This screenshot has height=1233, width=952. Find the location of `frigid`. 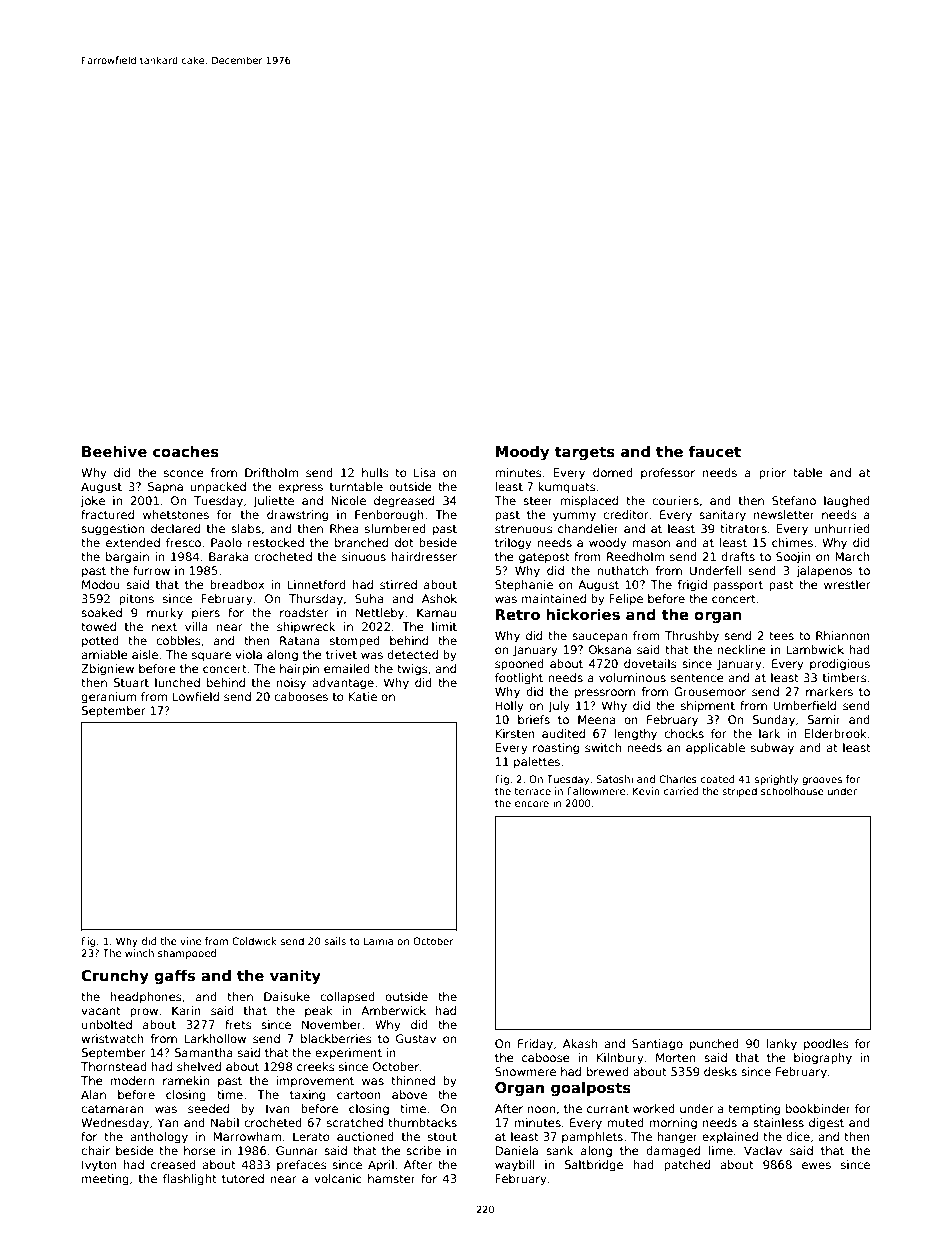

frigid is located at coordinates (692, 586).
